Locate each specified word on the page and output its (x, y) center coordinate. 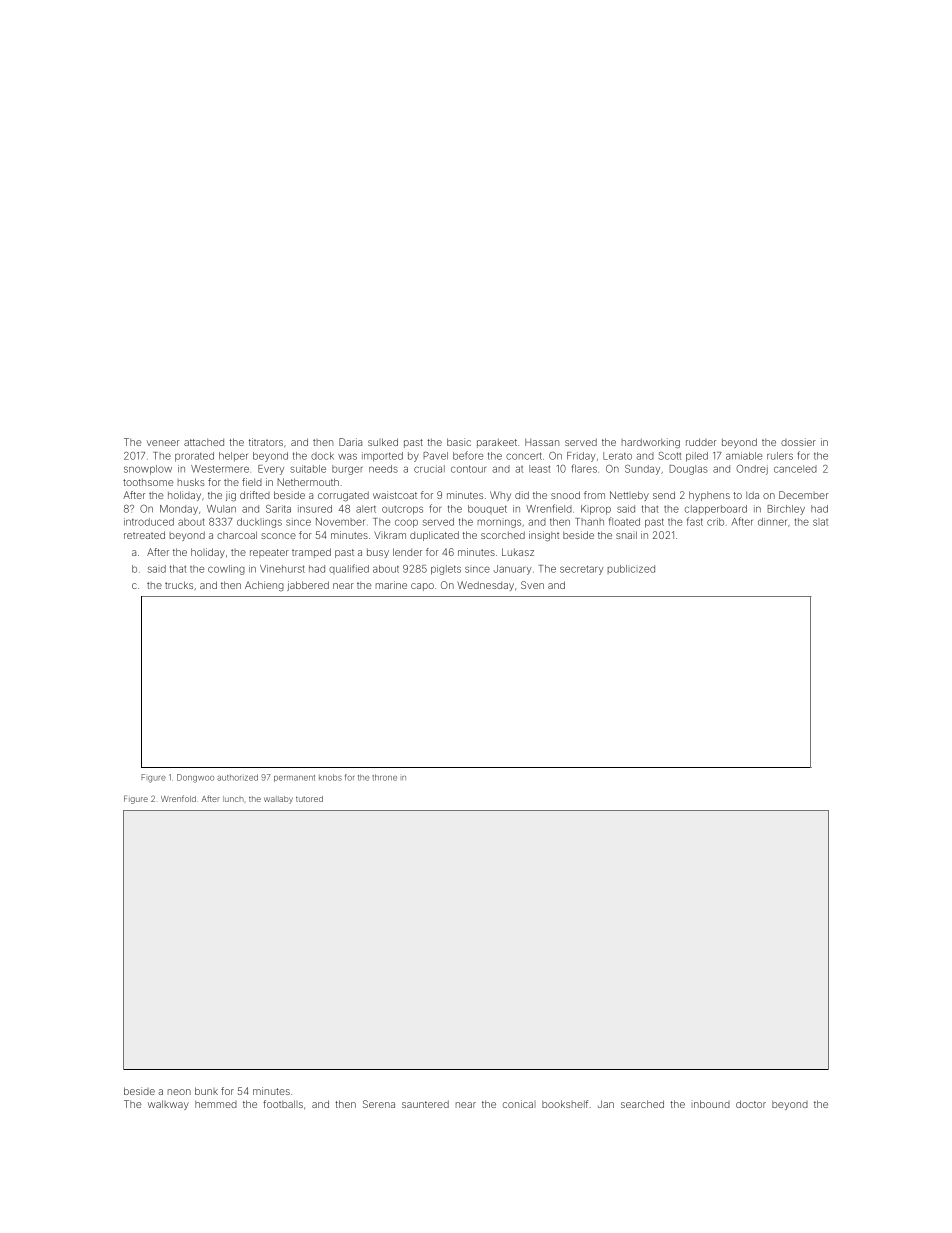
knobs (330, 777)
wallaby (278, 800)
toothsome (148, 482)
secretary (581, 570)
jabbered (308, 586)
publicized (631, 569)
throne (384, 777)
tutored (309, 799)
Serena (379, 1104)
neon (179, 1092)
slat (820, 522)
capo (422, 587)
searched (642, 1104)
